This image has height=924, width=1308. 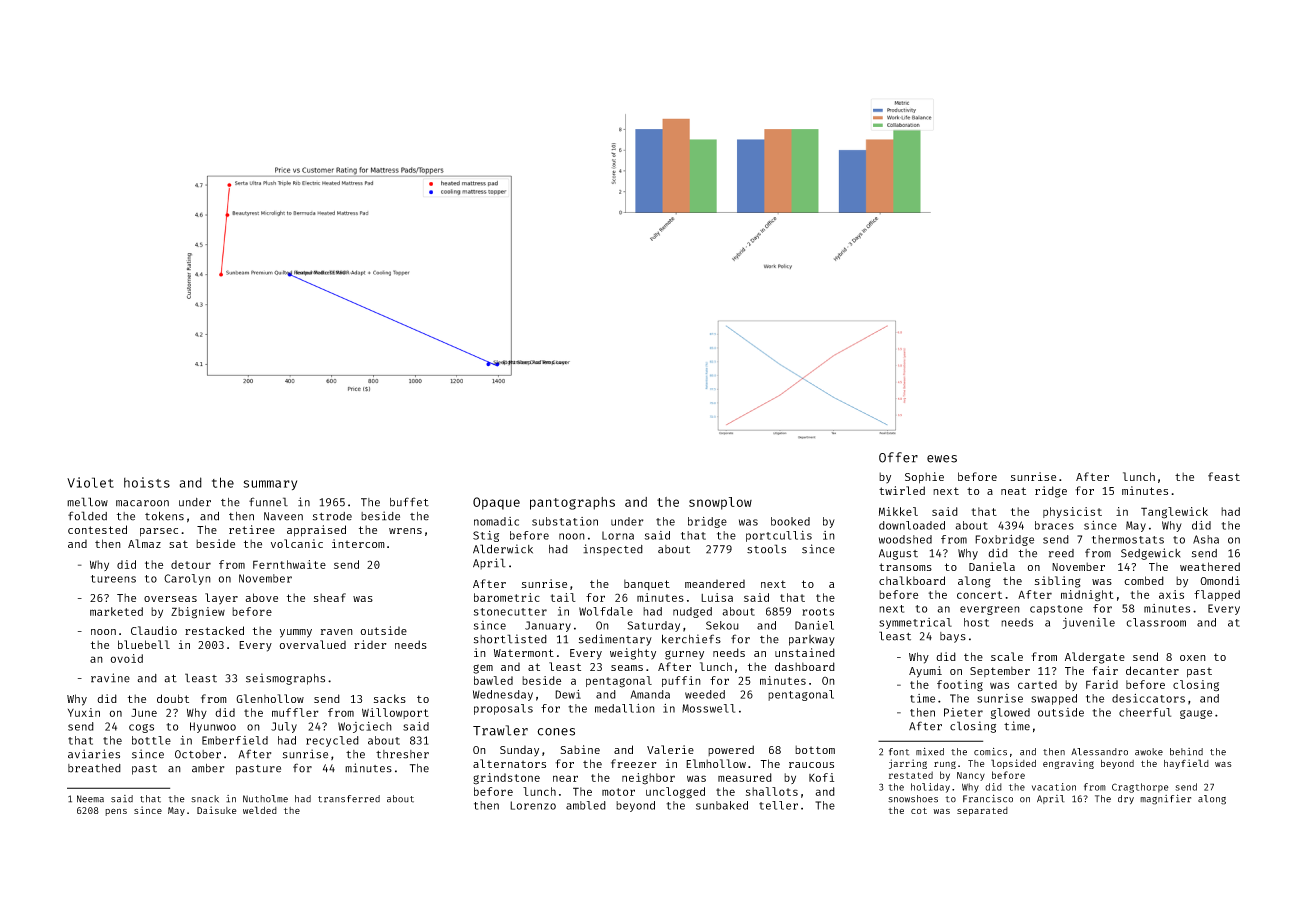 I want to click on summary, so click(x=270, y=485).
